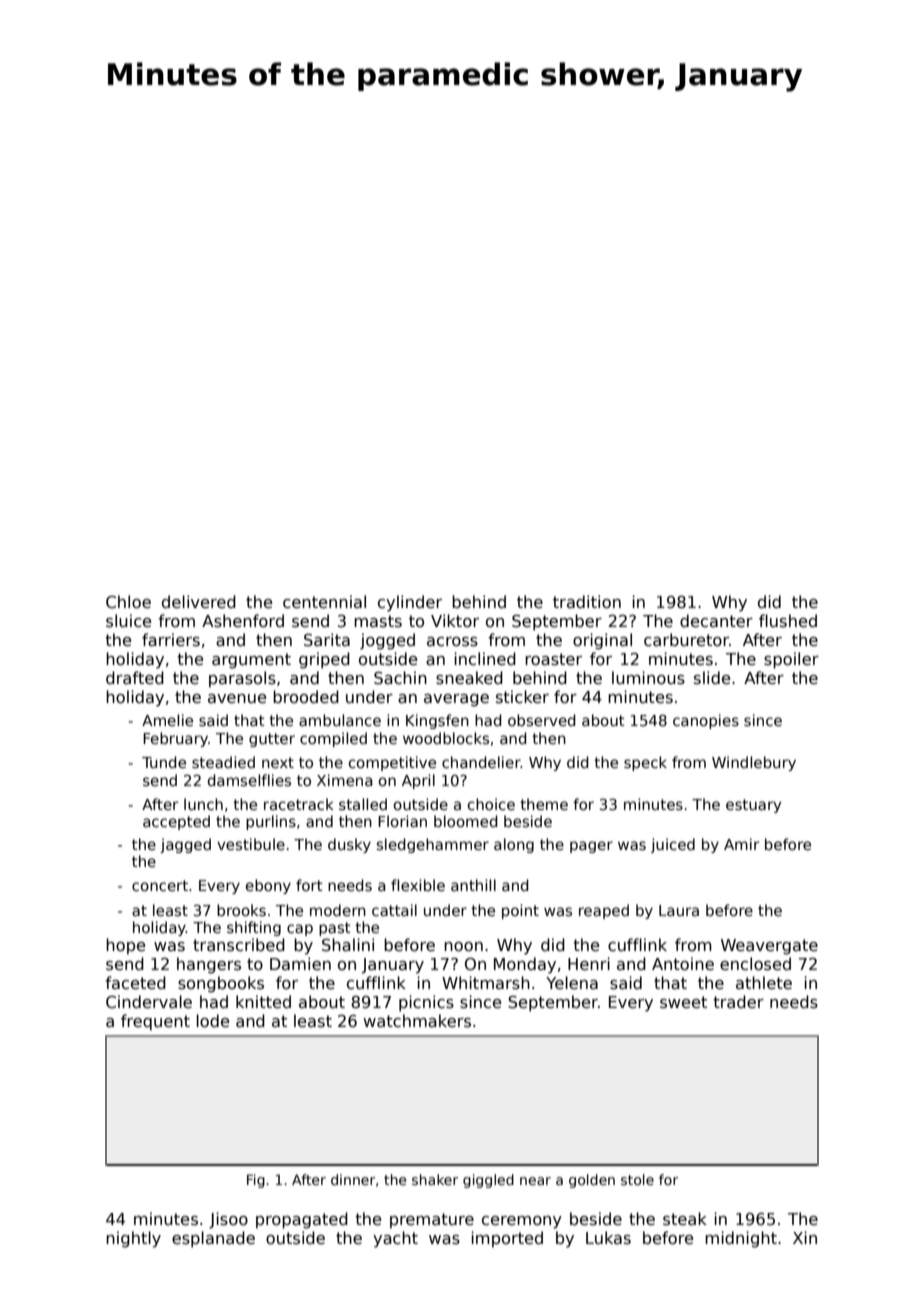 Image resolution: width=924 pixels, height=1308 pixels. I want to click on choice, so click(491, 804).
